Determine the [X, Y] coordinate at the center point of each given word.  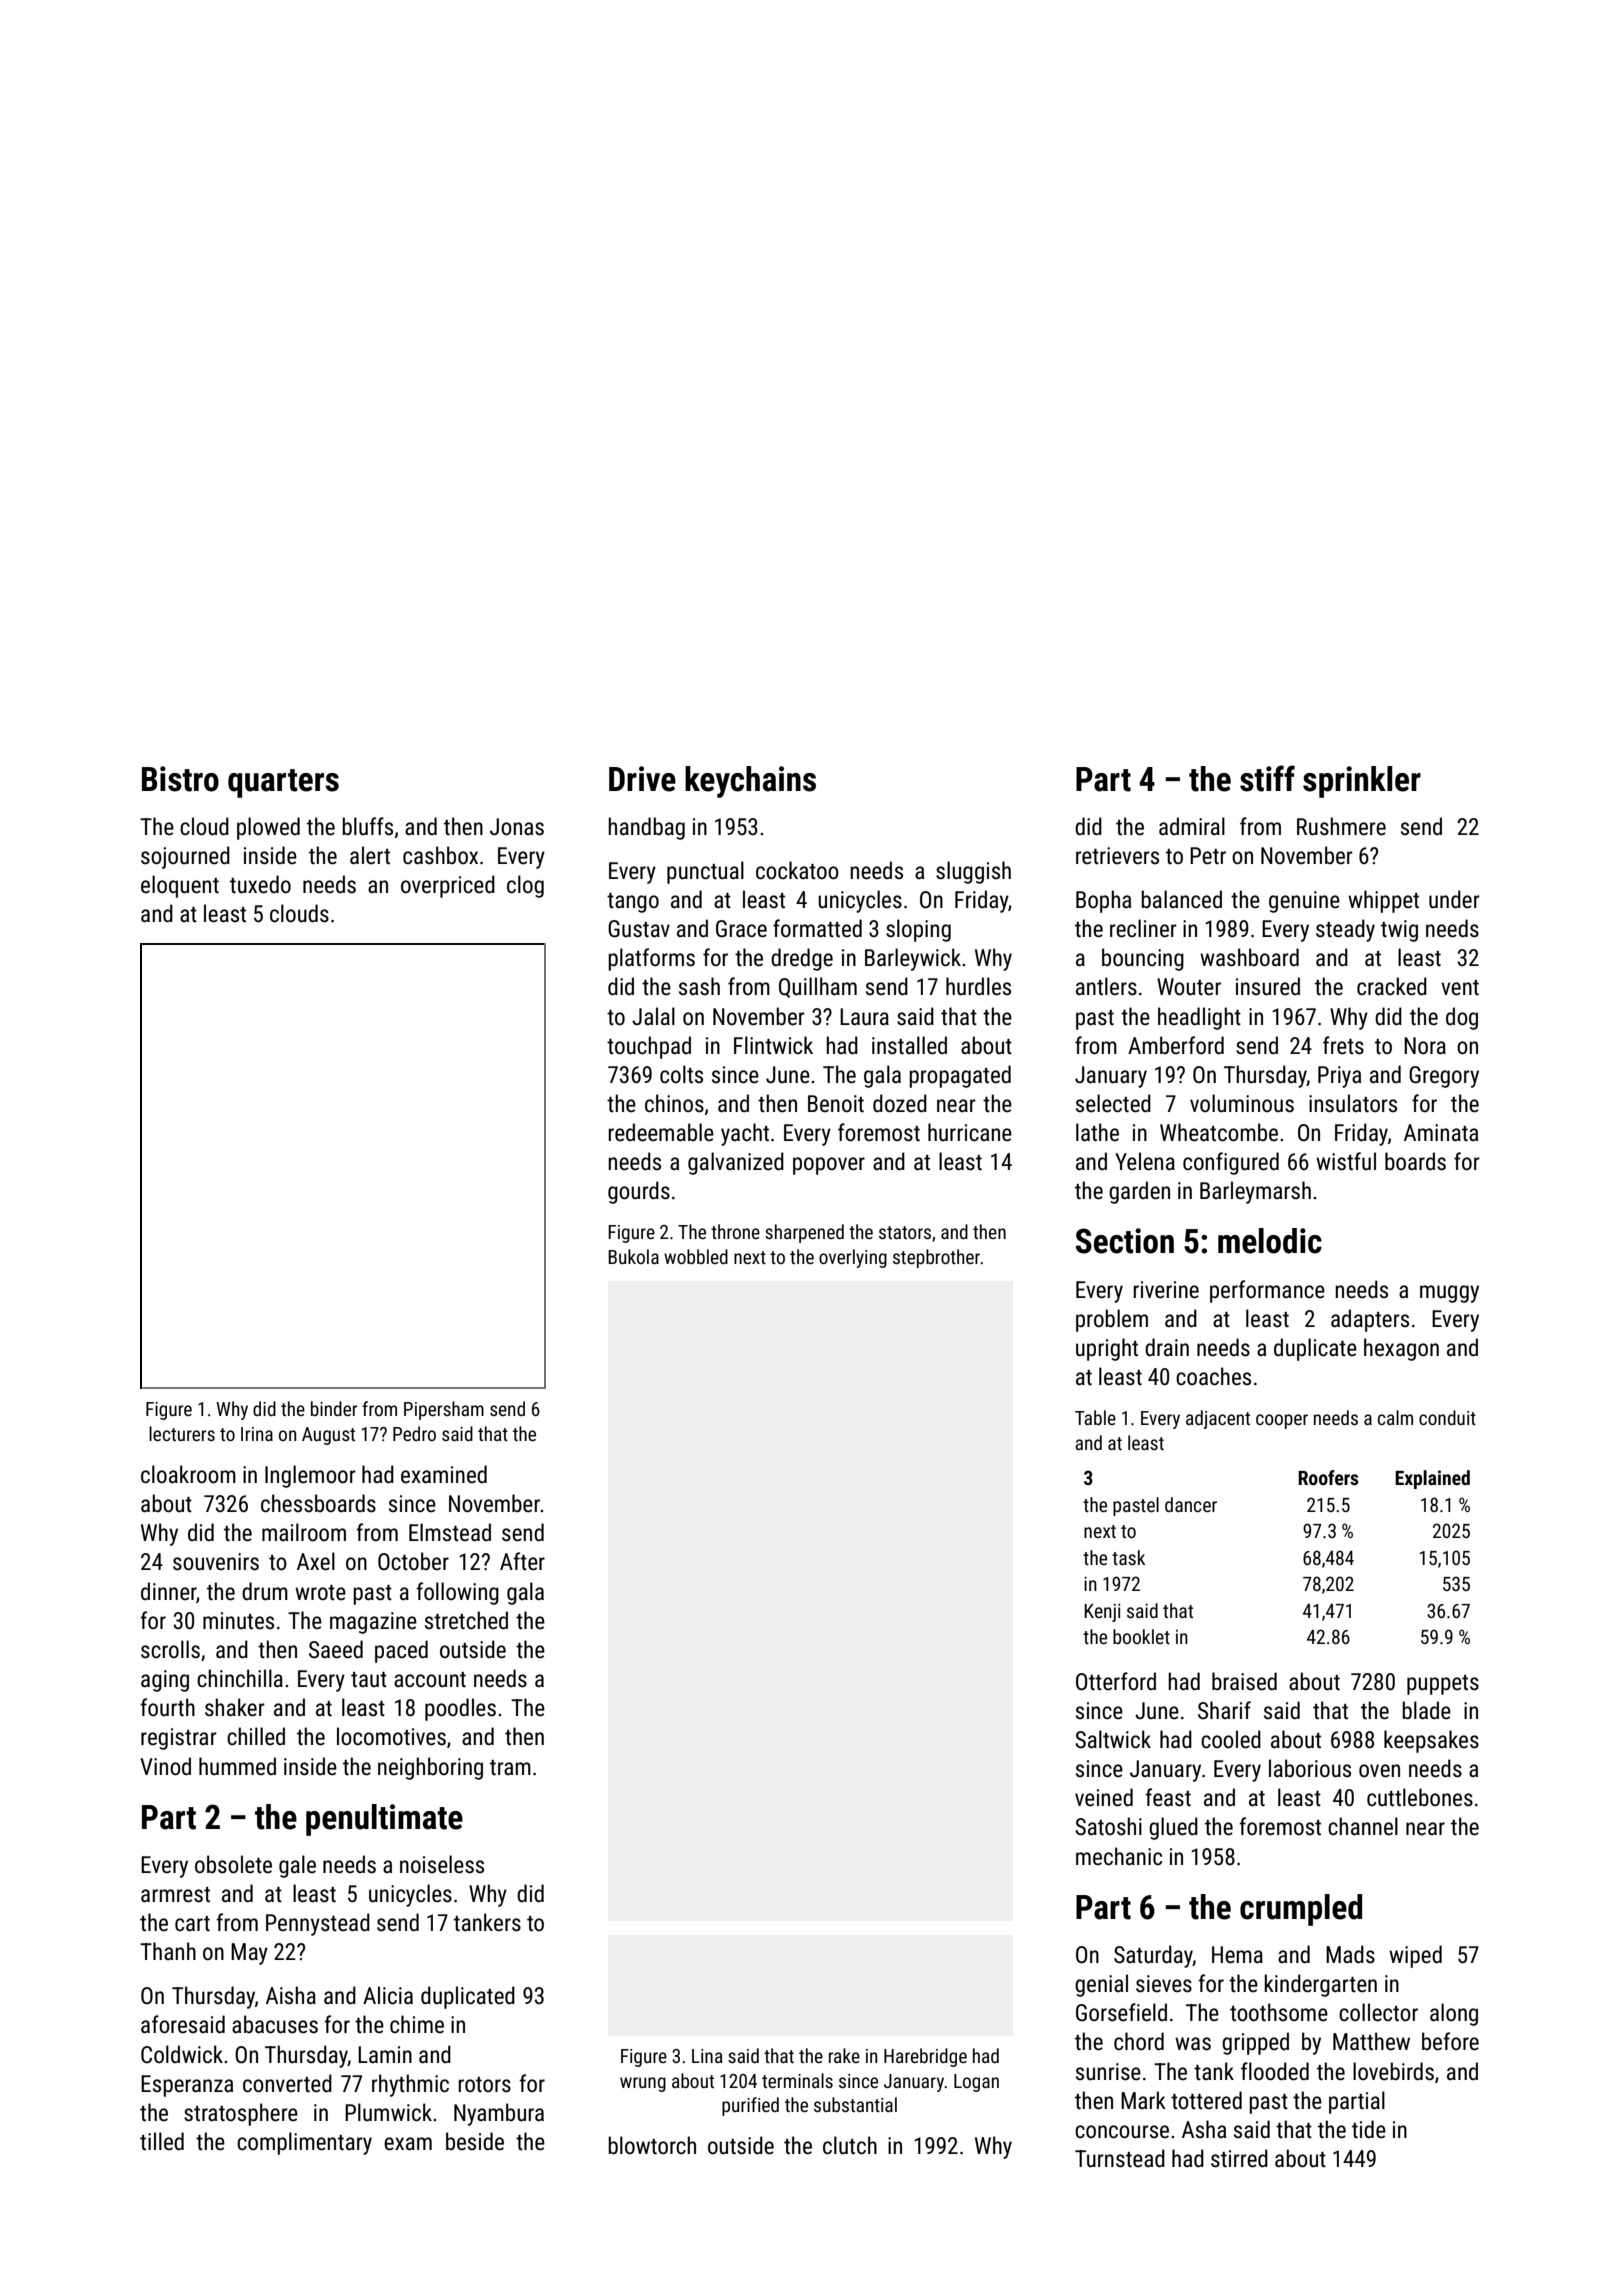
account [430, 1680]
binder [334, 1408]
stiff [1267, 778]
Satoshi [1108, 1826]
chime [417, 2024]
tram [510, 1768]
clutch [850, 2145]
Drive [642, 779]
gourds [639, 1192]
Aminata [1441, 1133]
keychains [750, 782]
